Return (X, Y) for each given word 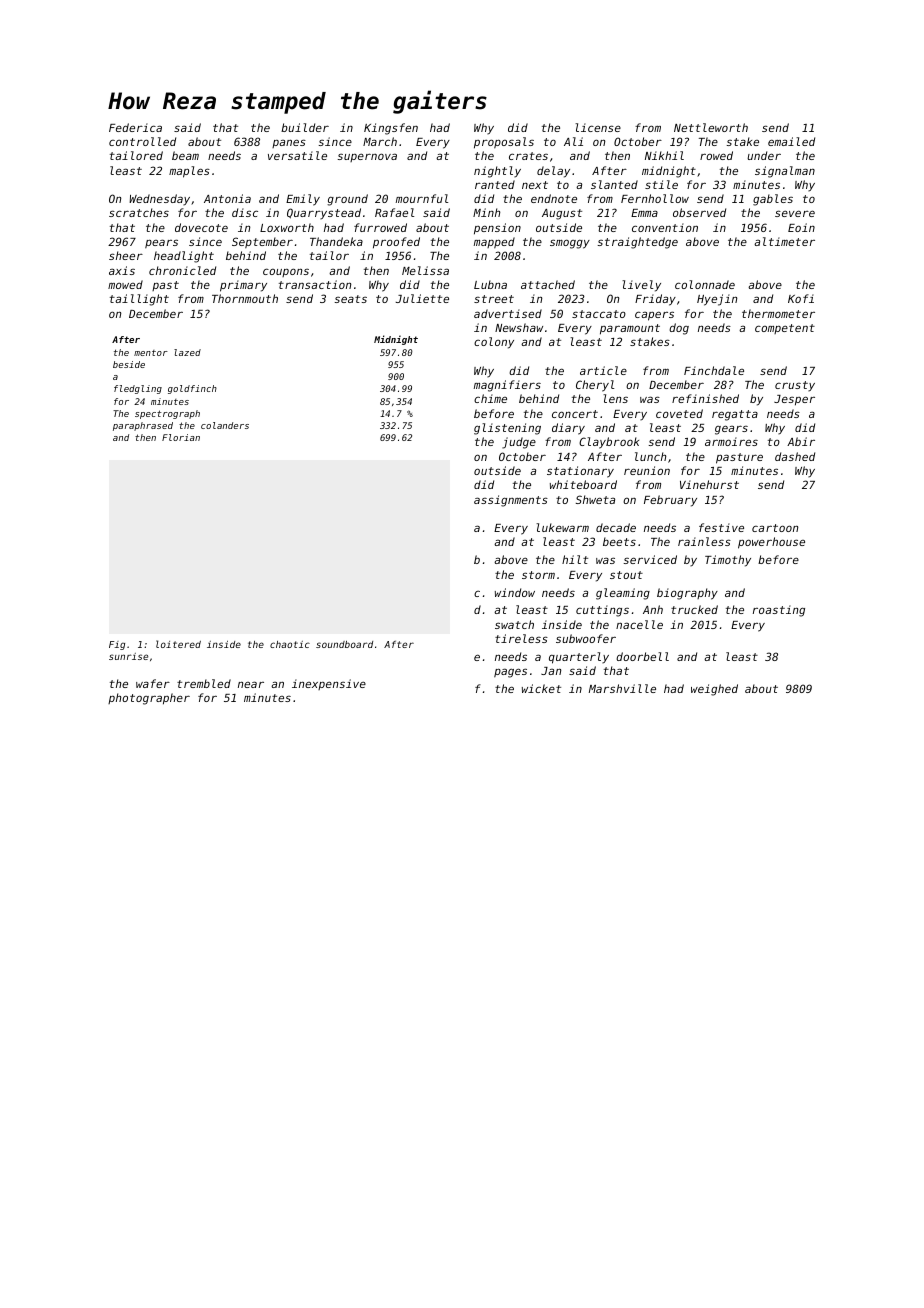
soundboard (344, 644)
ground (347, 200)
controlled (142, 141)
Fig (117, 645)
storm (538, 575)
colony (494, 343)
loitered (178, 644)
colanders (225, 425)
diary (568, 429)
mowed (125, 284)
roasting (779, 611)
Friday (655, 300)
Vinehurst (709, 484)
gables (773, 200)
